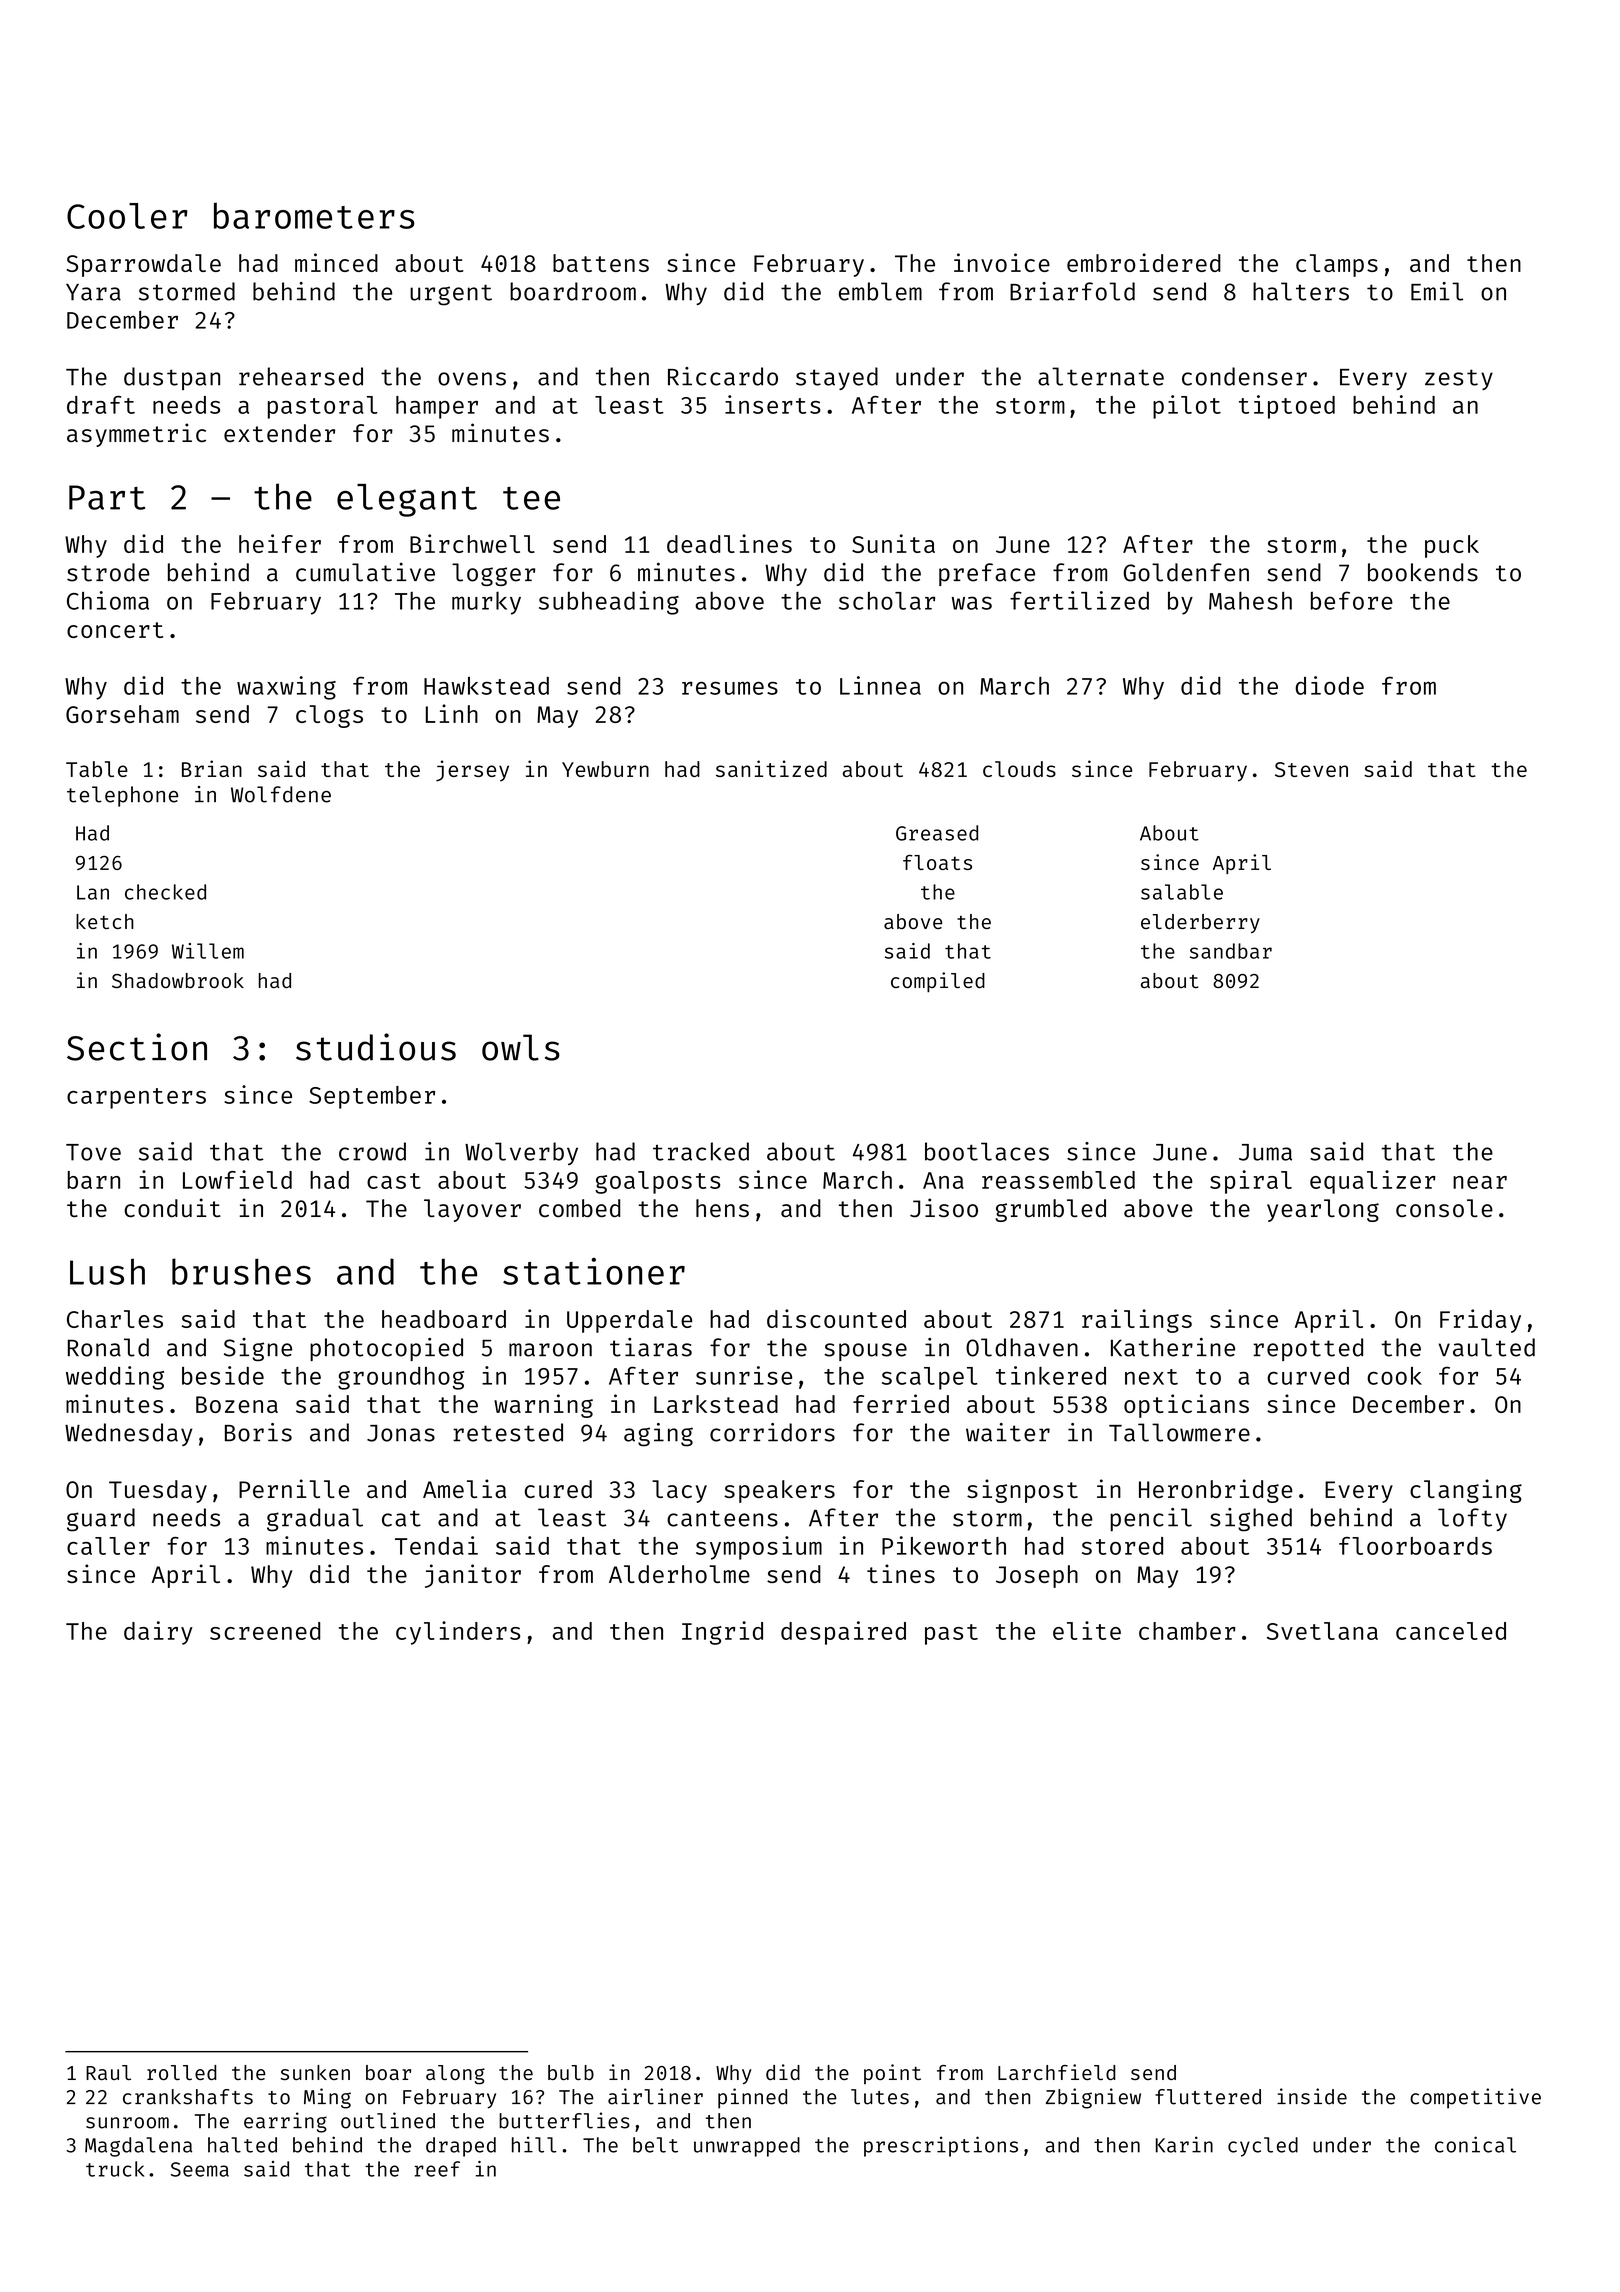 The height and width of the screenshot is (2292, 1620). What do you see at coordinates (451, 295) in the screenshot?
I see `urgent` at bounding box center [451, 295].
